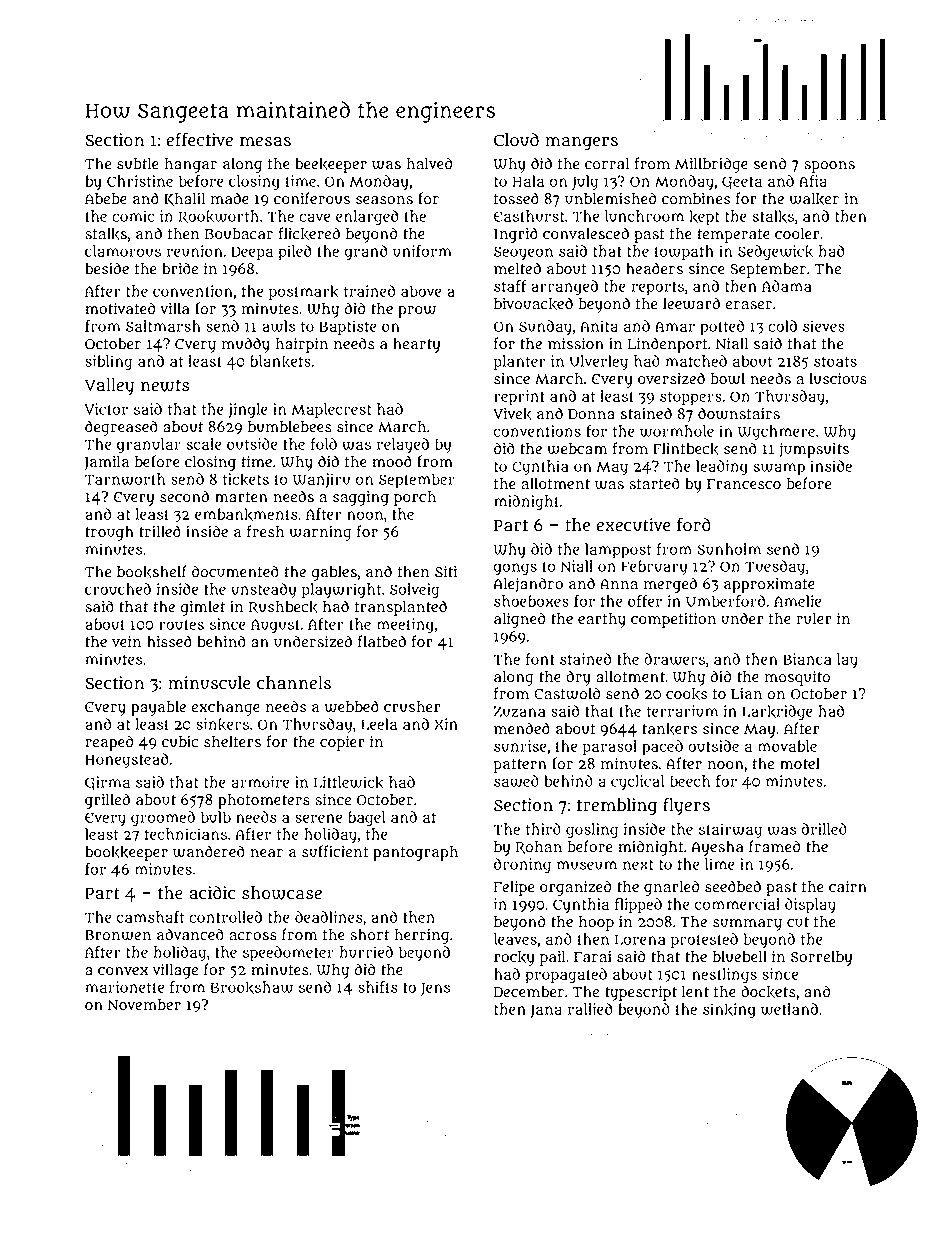 The height and width of the screenshot is (1233, 952). I want to click on marionette, so click(125, 987).
